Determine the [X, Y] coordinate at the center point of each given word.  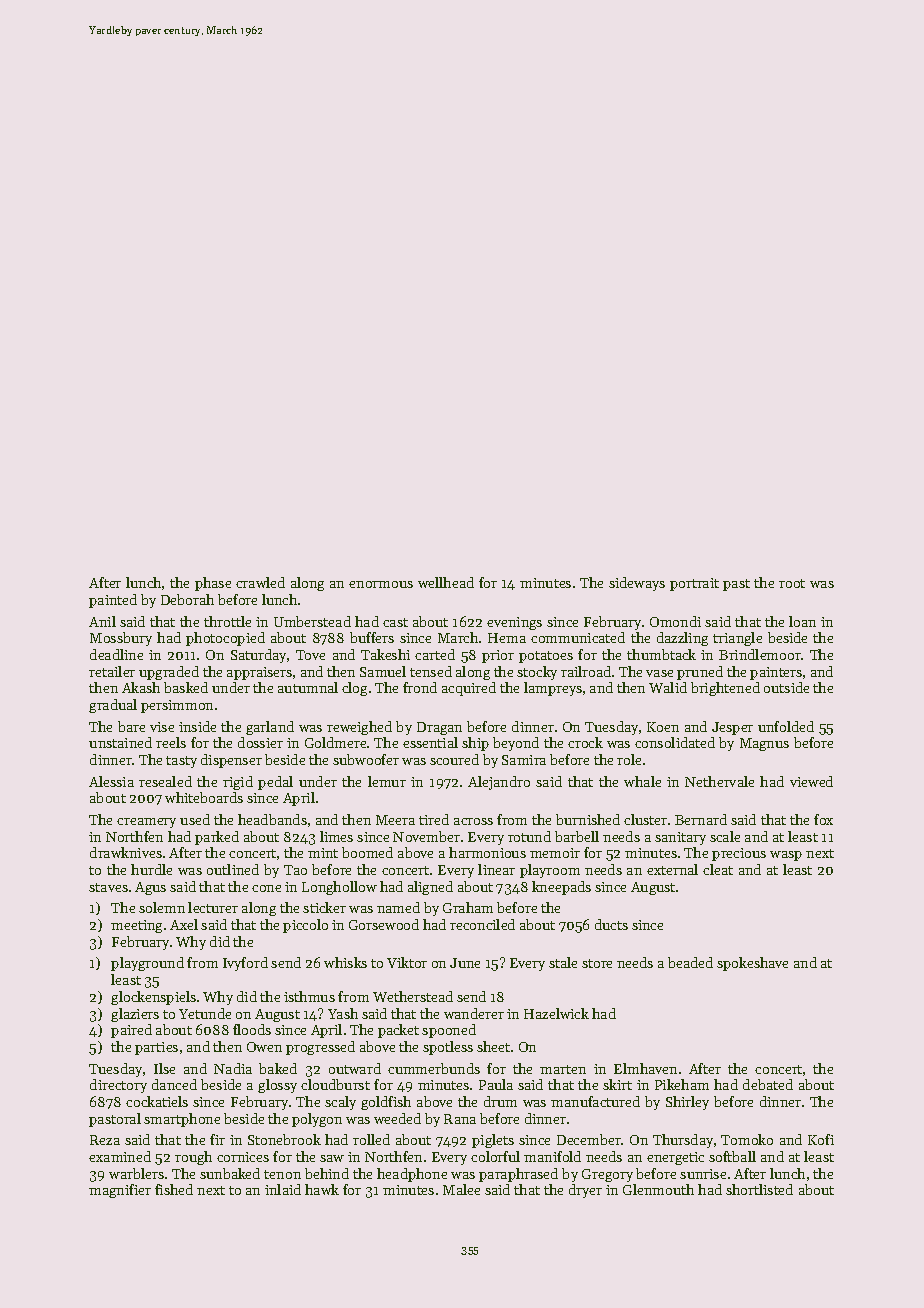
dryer [585, 1191]
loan [802, 621]
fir [217, 1139]
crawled [260, 582]
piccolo [305, 926]
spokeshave [752, 964]
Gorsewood [384, 924]
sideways [637, 584]
